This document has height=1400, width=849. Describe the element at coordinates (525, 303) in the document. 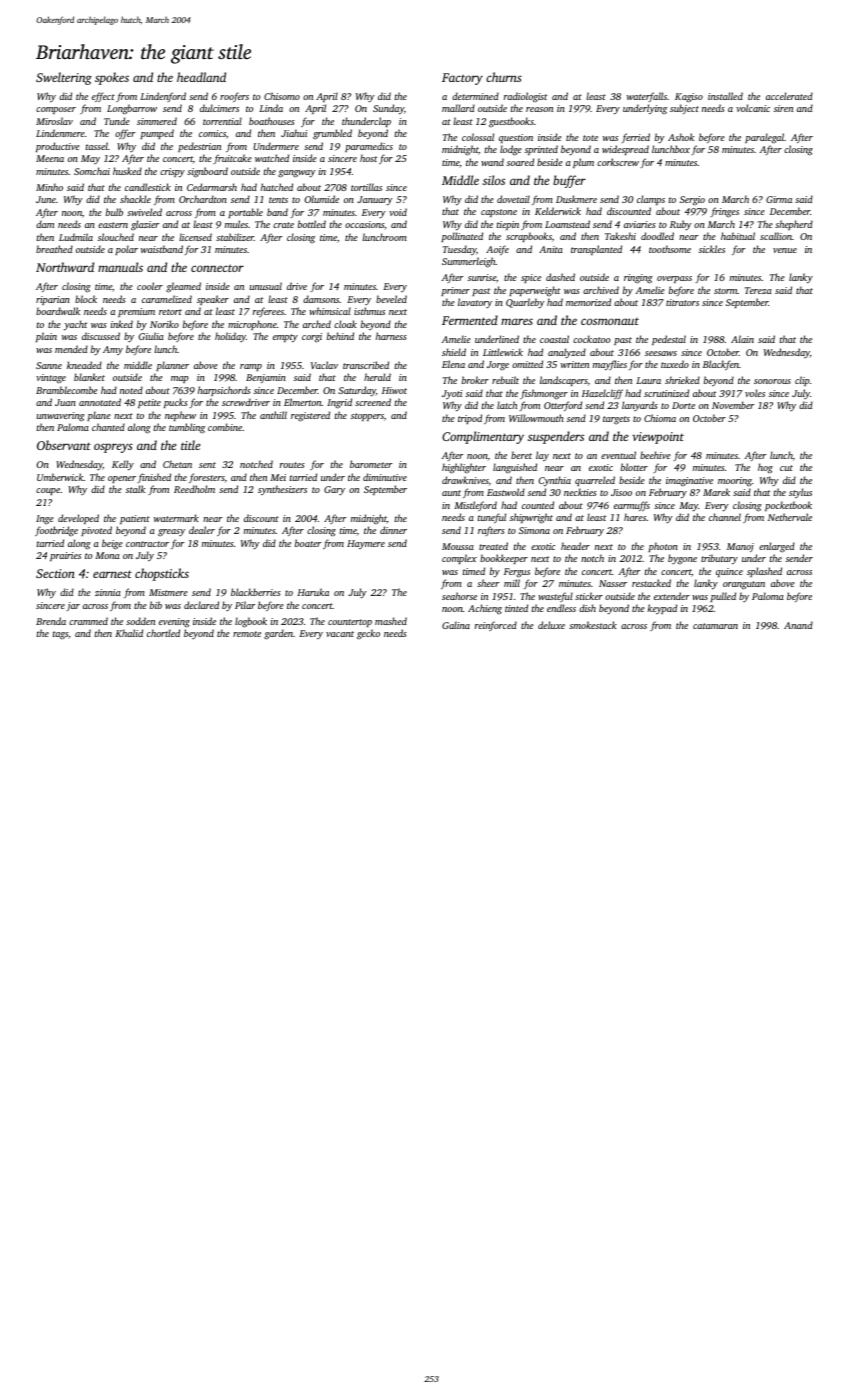

I see `Quarleby` at that location.
